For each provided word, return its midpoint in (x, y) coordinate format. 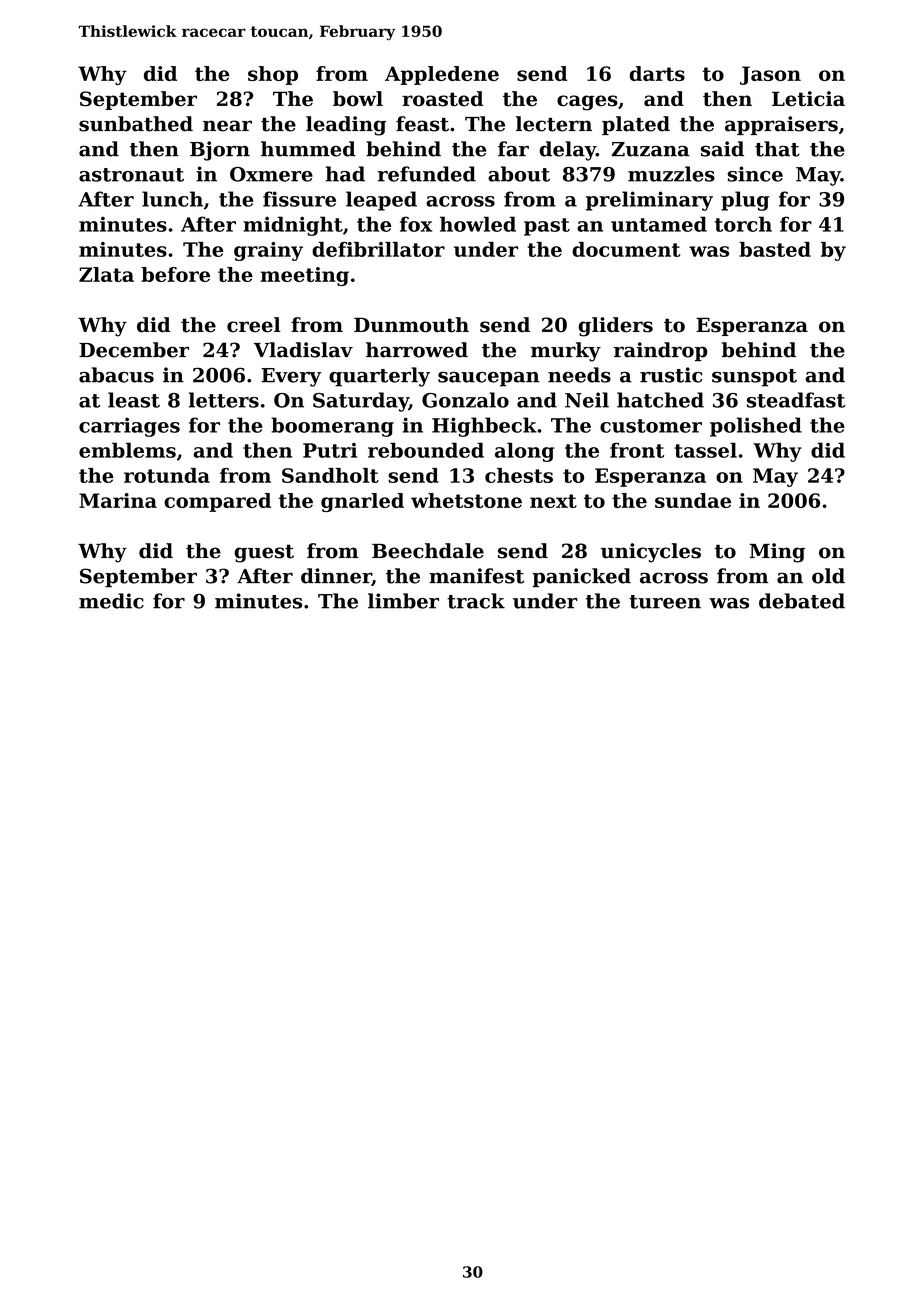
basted (775, 249)
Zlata (106, 274)
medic (111, 601)
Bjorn (220, 151)
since (755, 174)
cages (587, 103)
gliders (615, 327)
